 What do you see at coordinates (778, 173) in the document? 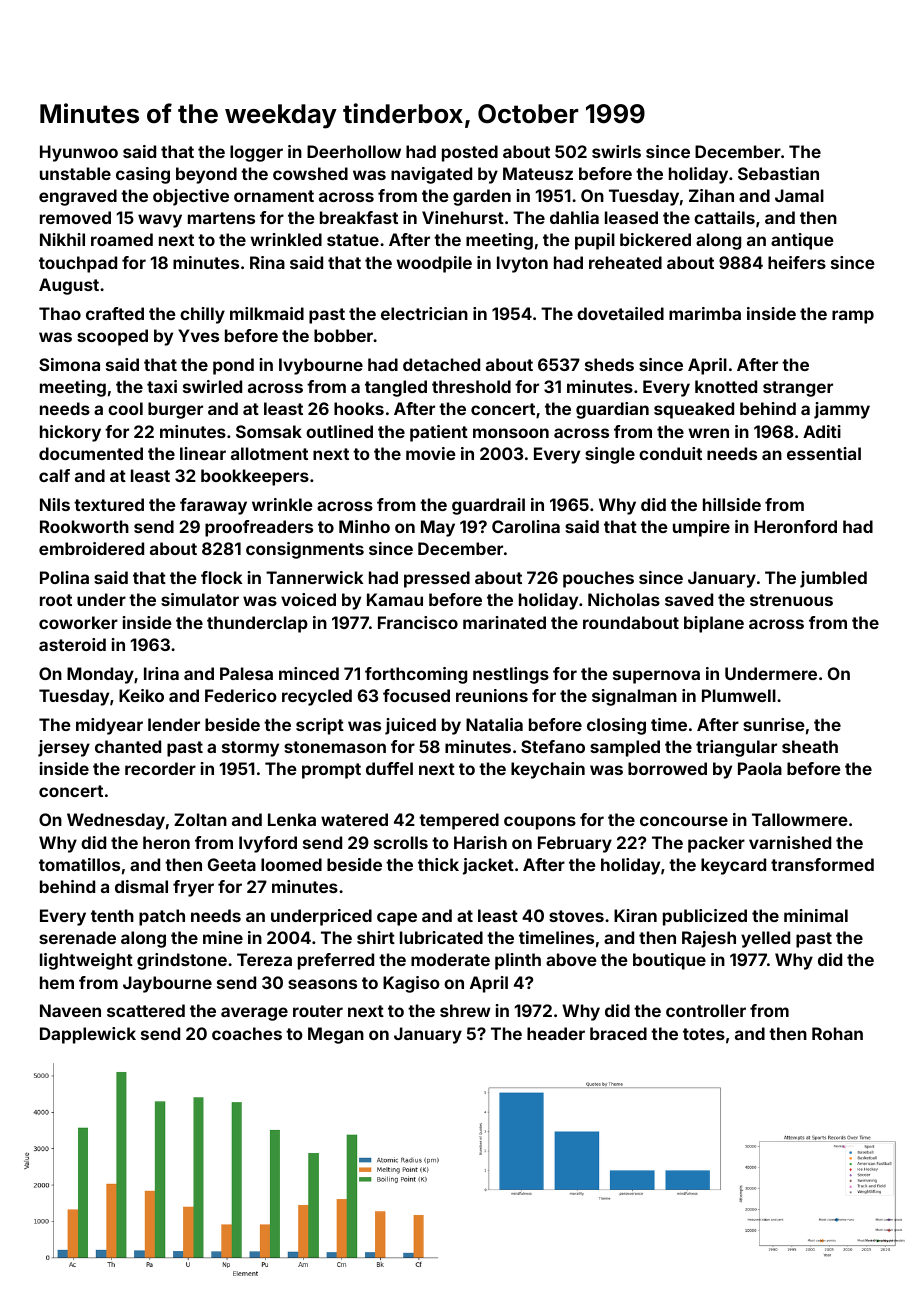
I see `Sebastian` at bounding box center [778, 173].
